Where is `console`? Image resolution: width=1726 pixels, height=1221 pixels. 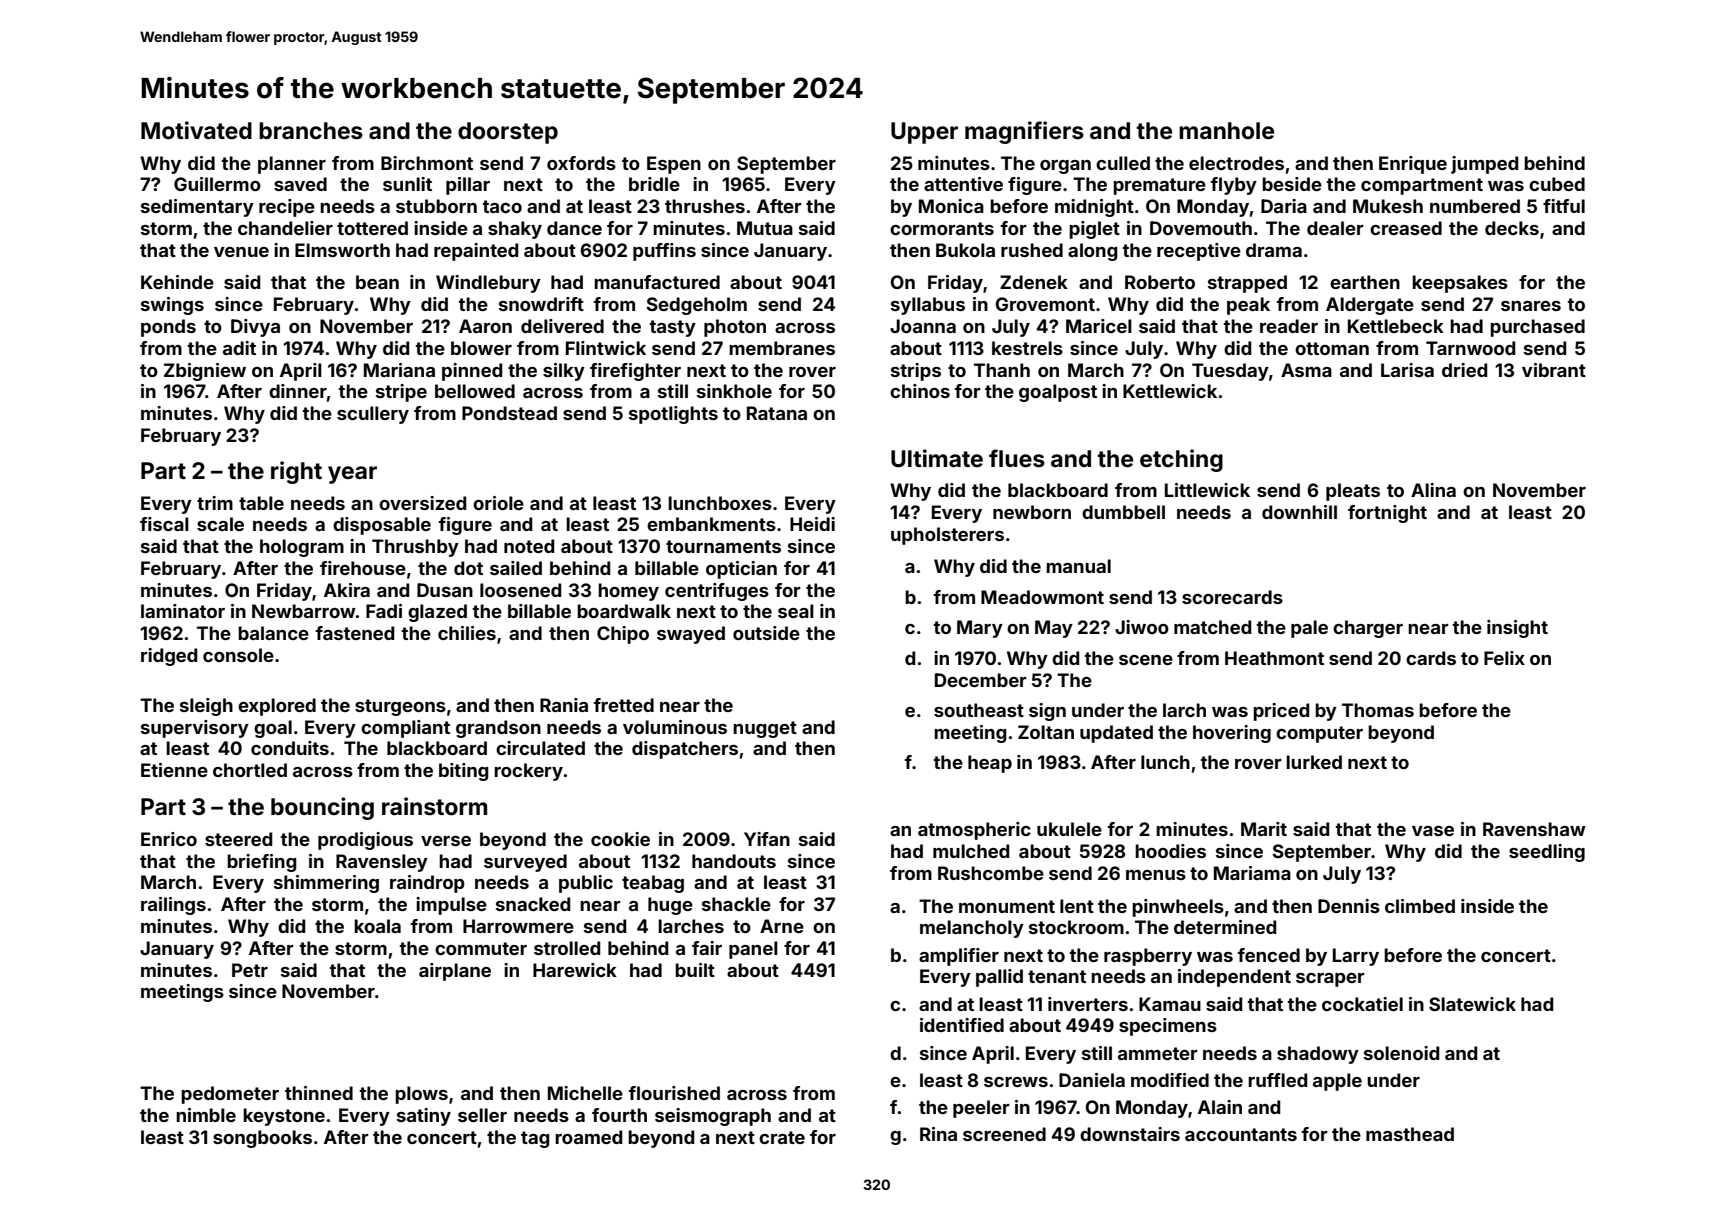
console is located at coordinates (238, 655).
